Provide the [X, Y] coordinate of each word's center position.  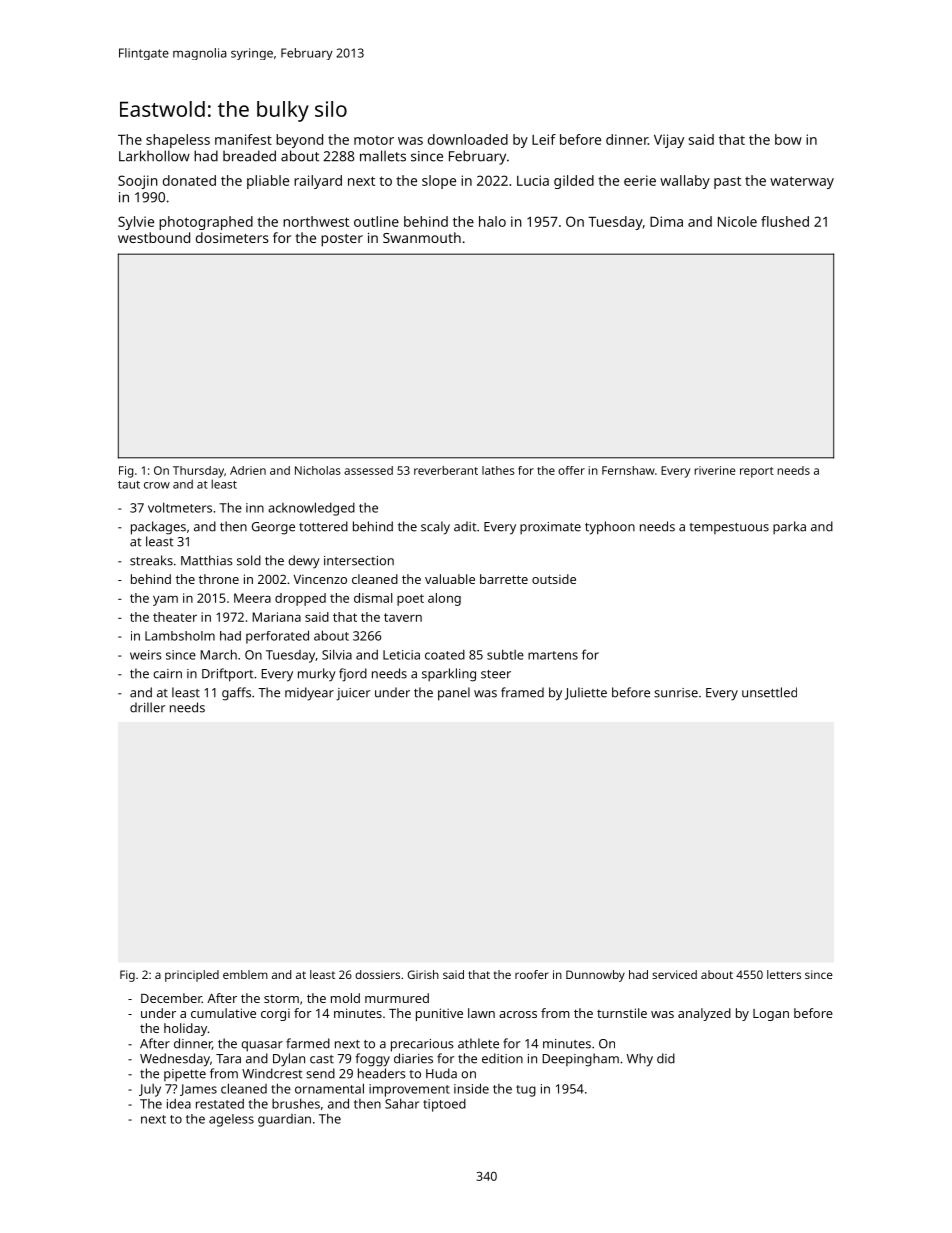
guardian [284, 1120]
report [757, 472]
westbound [154, 237]
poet [410, 600]
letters [784, 974]
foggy [373, 1060]
